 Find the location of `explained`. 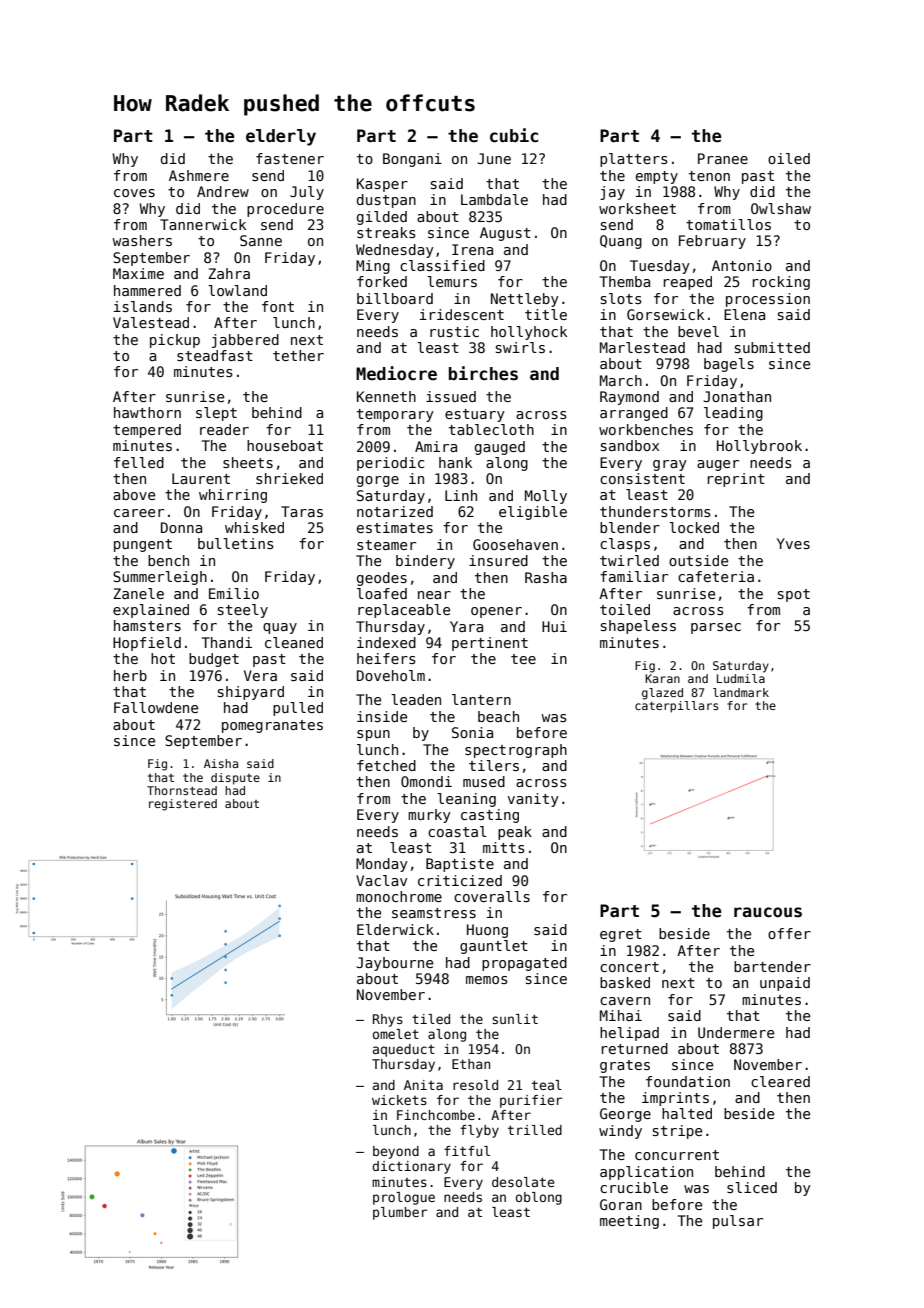

explained is located at coordinates (151, 611).
